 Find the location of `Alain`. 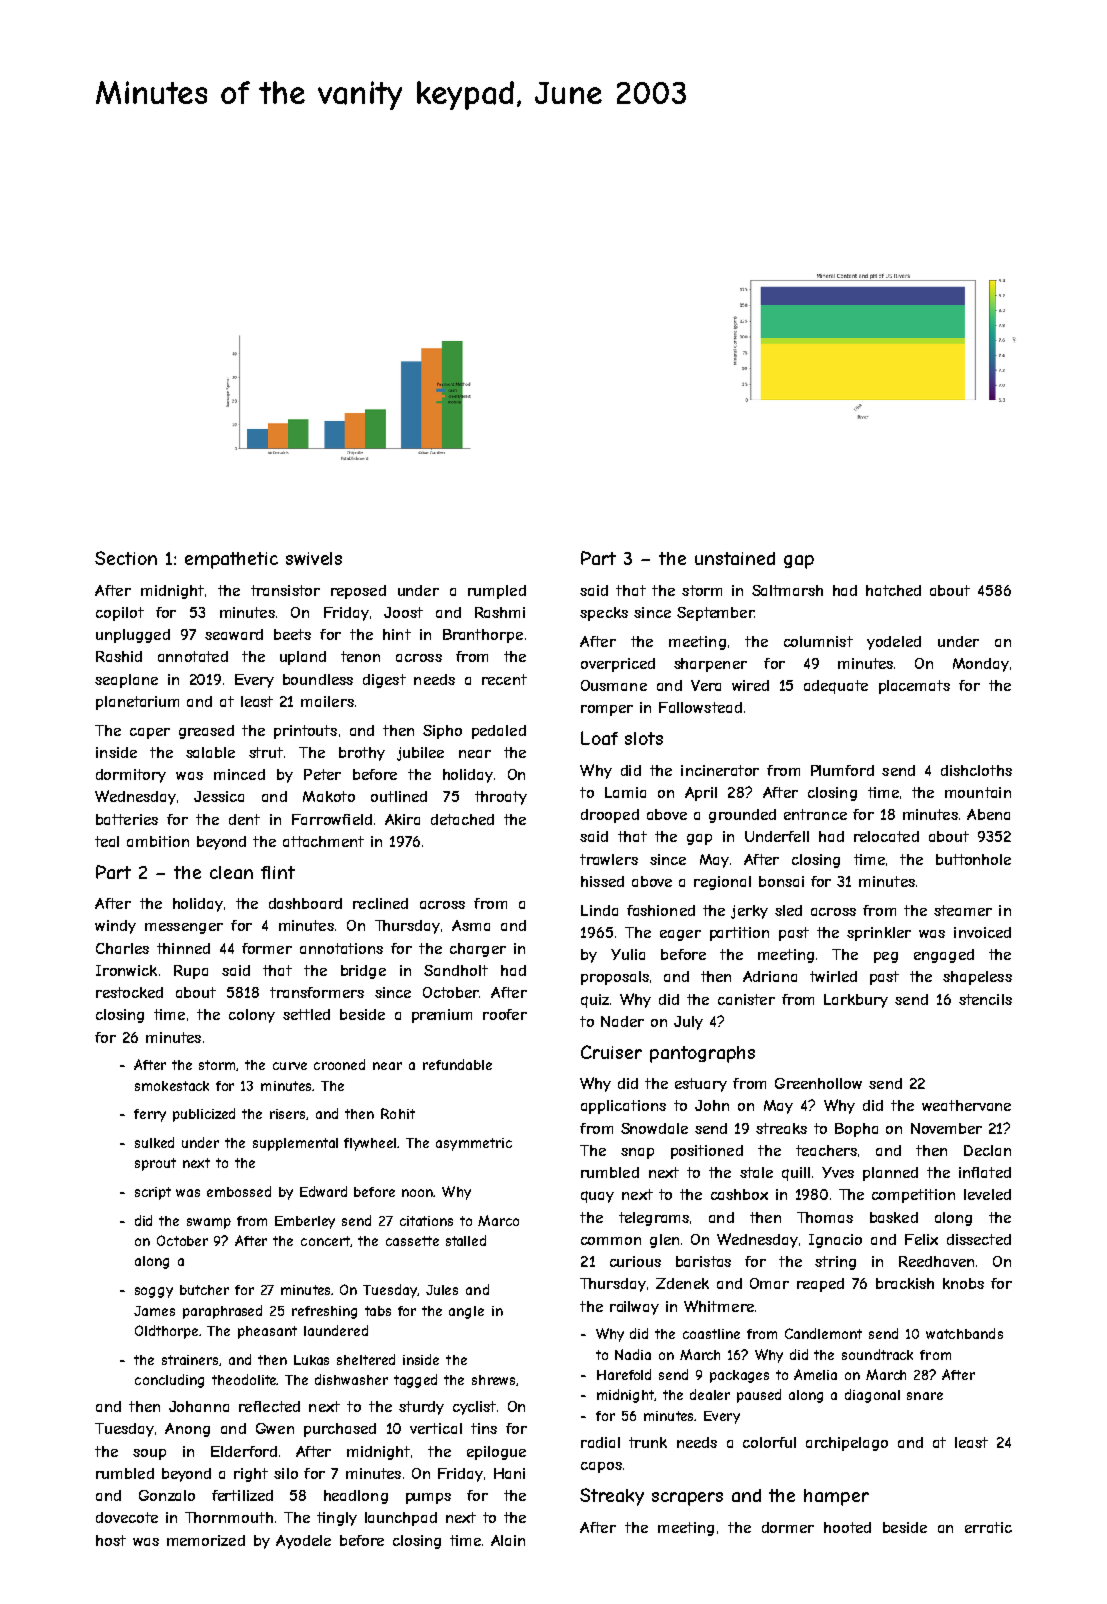

Alain is located at coordinates (508, 1540).
